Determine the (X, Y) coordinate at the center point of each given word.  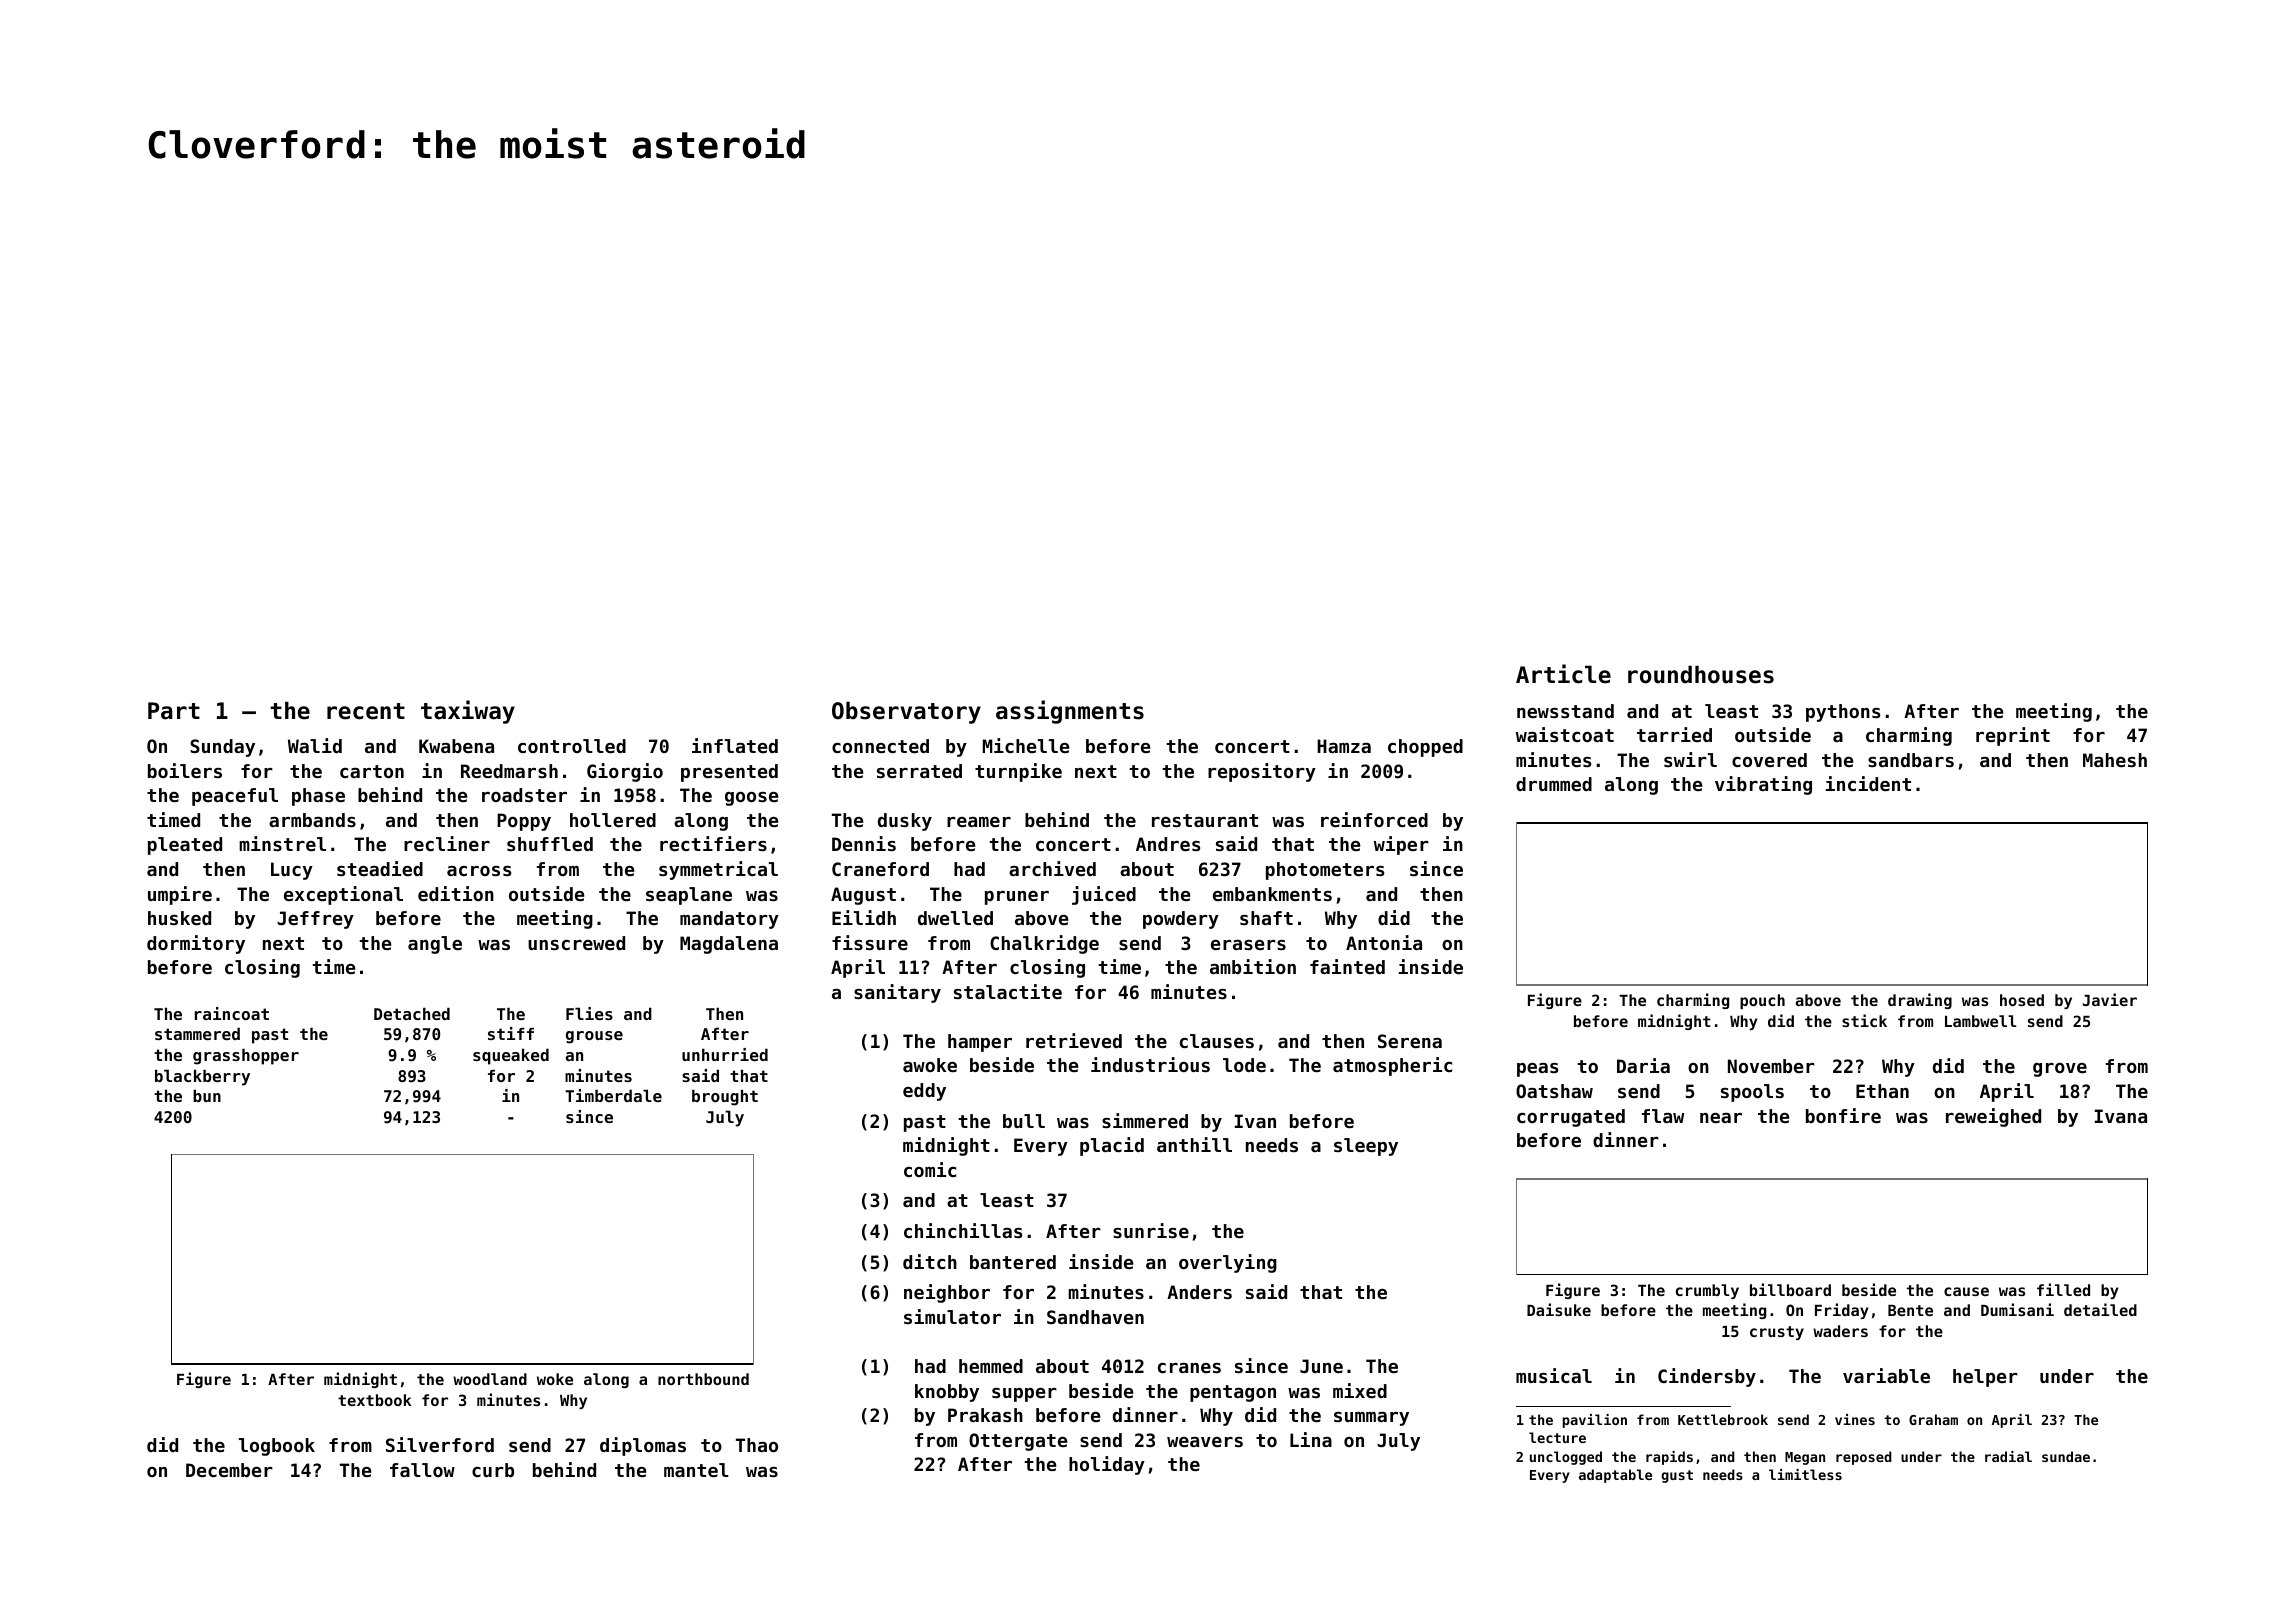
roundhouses (1701, 674)
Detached (412, 1013)
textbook (374, 1400)
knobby (947, 1393)
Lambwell (1980, 1021)
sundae (2066, 1456)
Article (1563, 674)
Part (174, 711)
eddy (924, 1092)
